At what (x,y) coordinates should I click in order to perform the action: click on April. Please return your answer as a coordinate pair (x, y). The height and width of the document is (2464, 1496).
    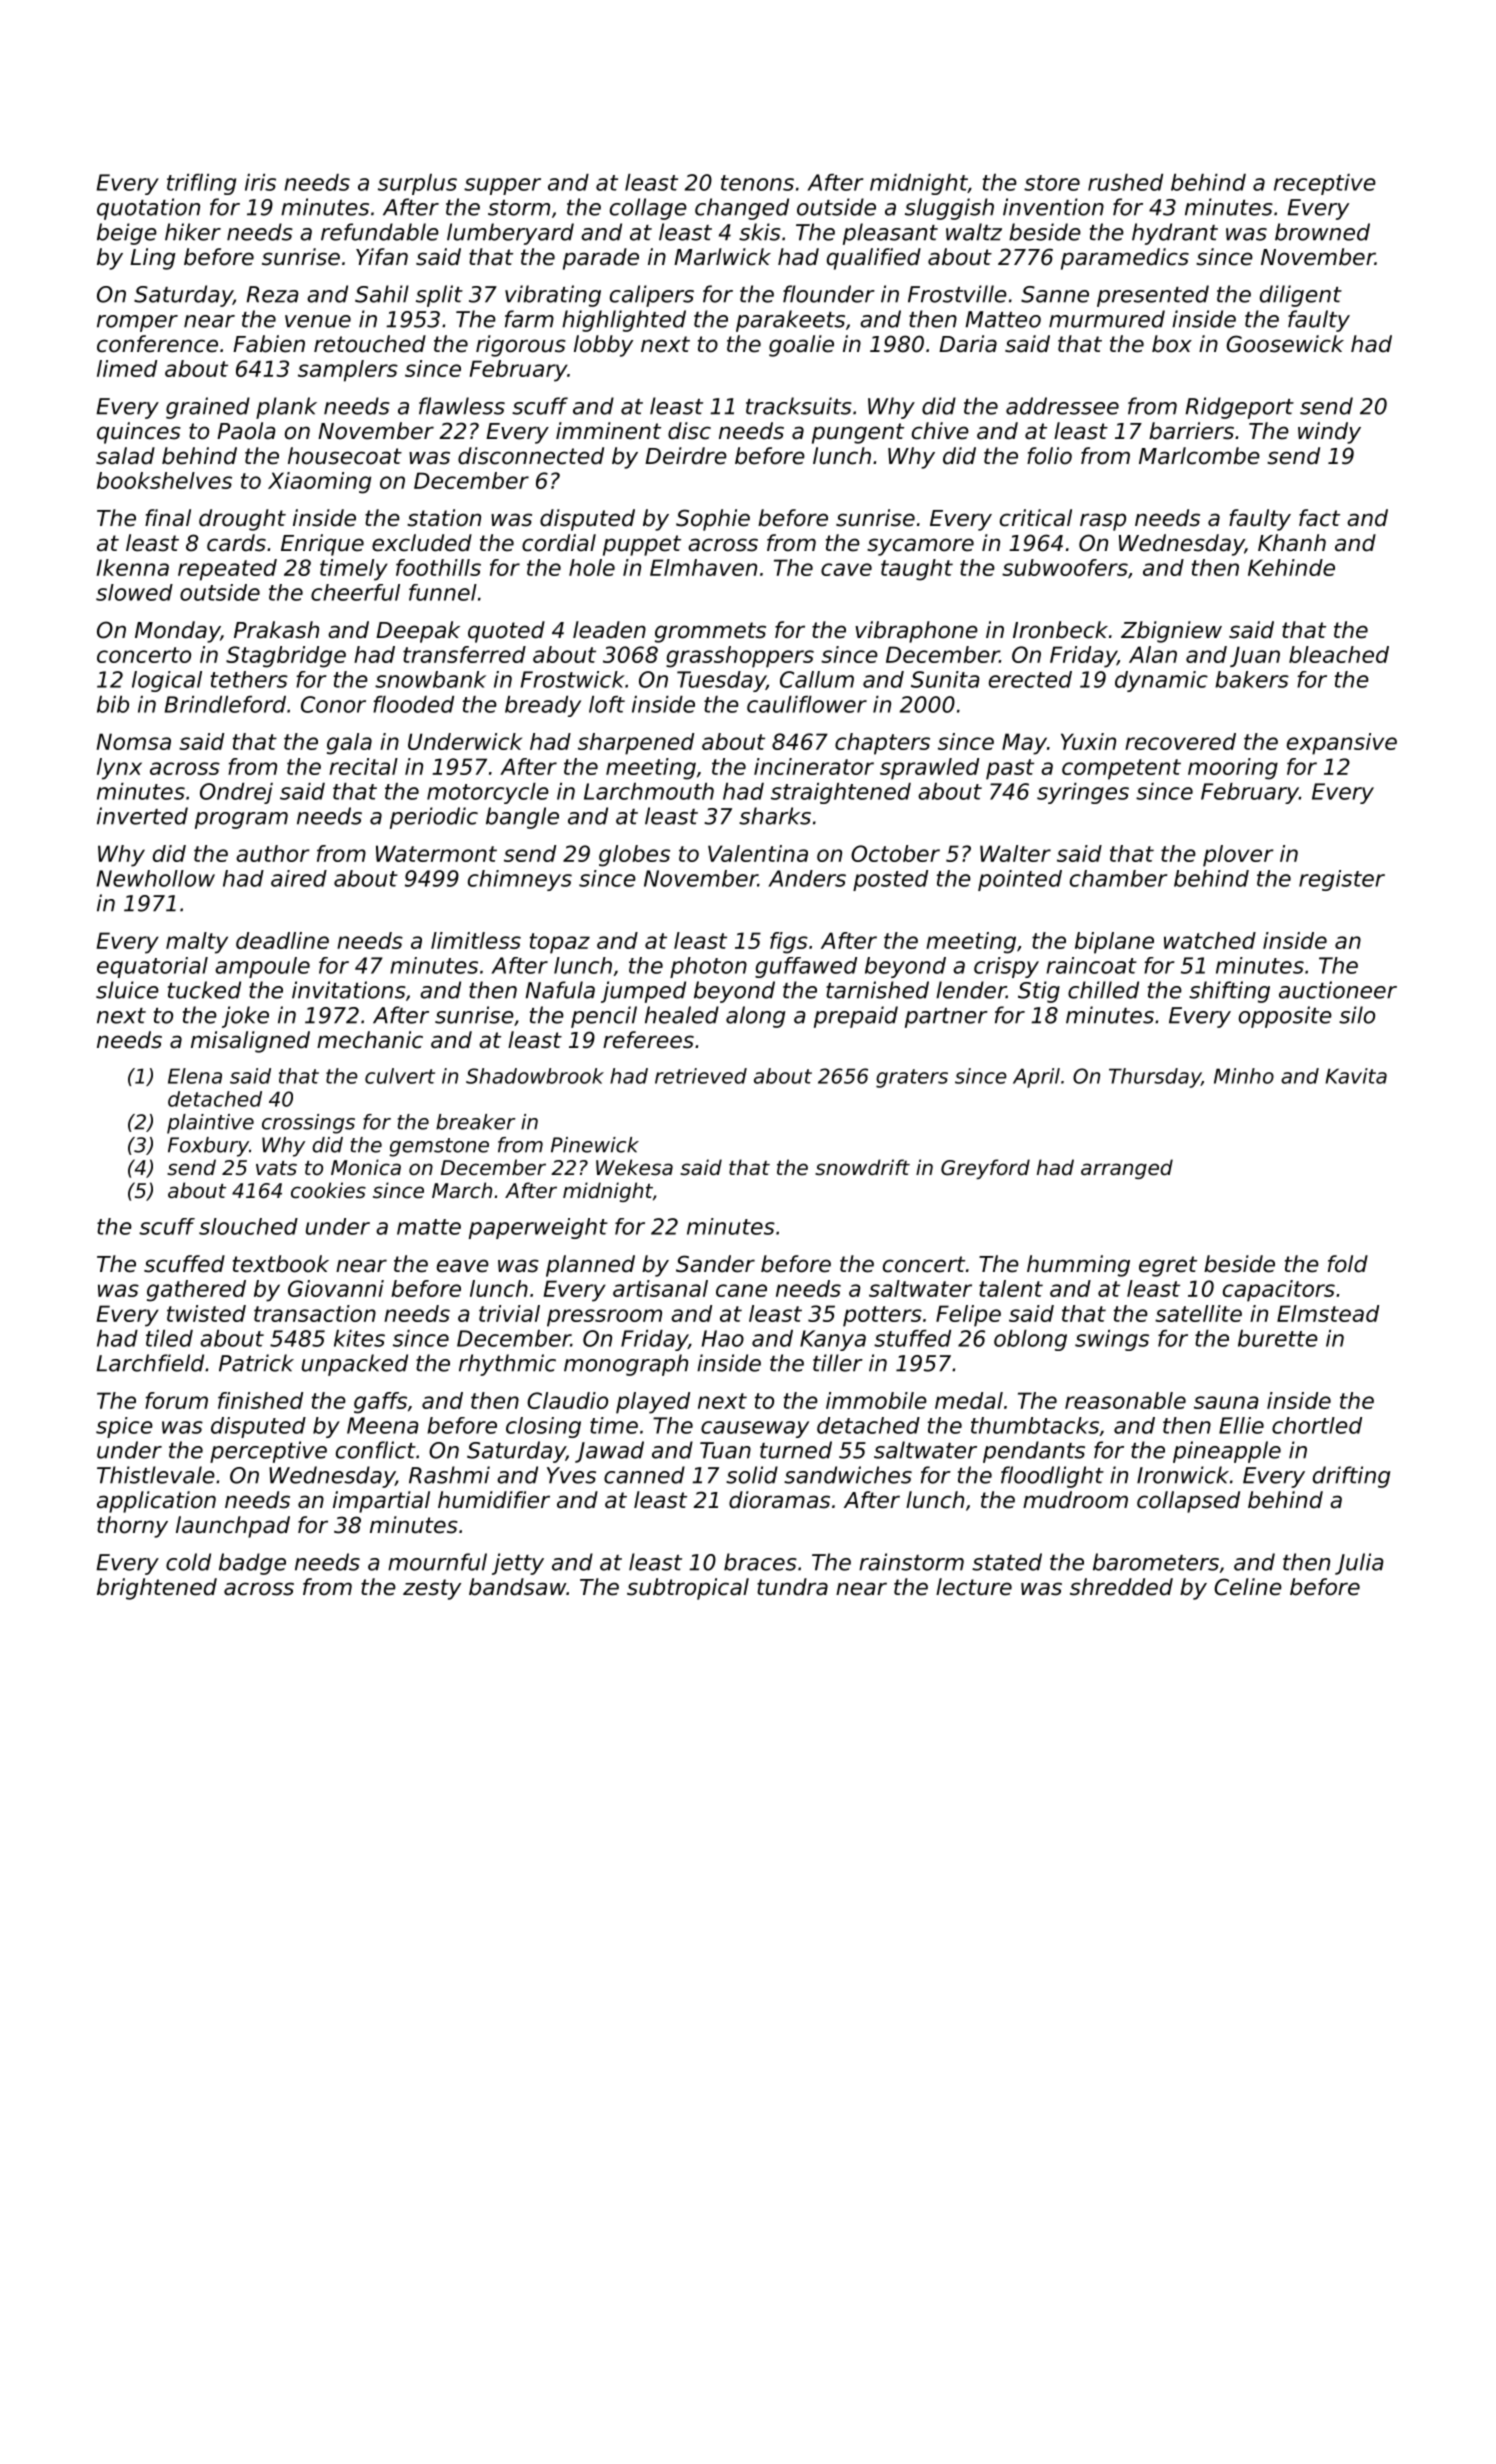
    Looking at the image, I should click on (1036, 1078).
